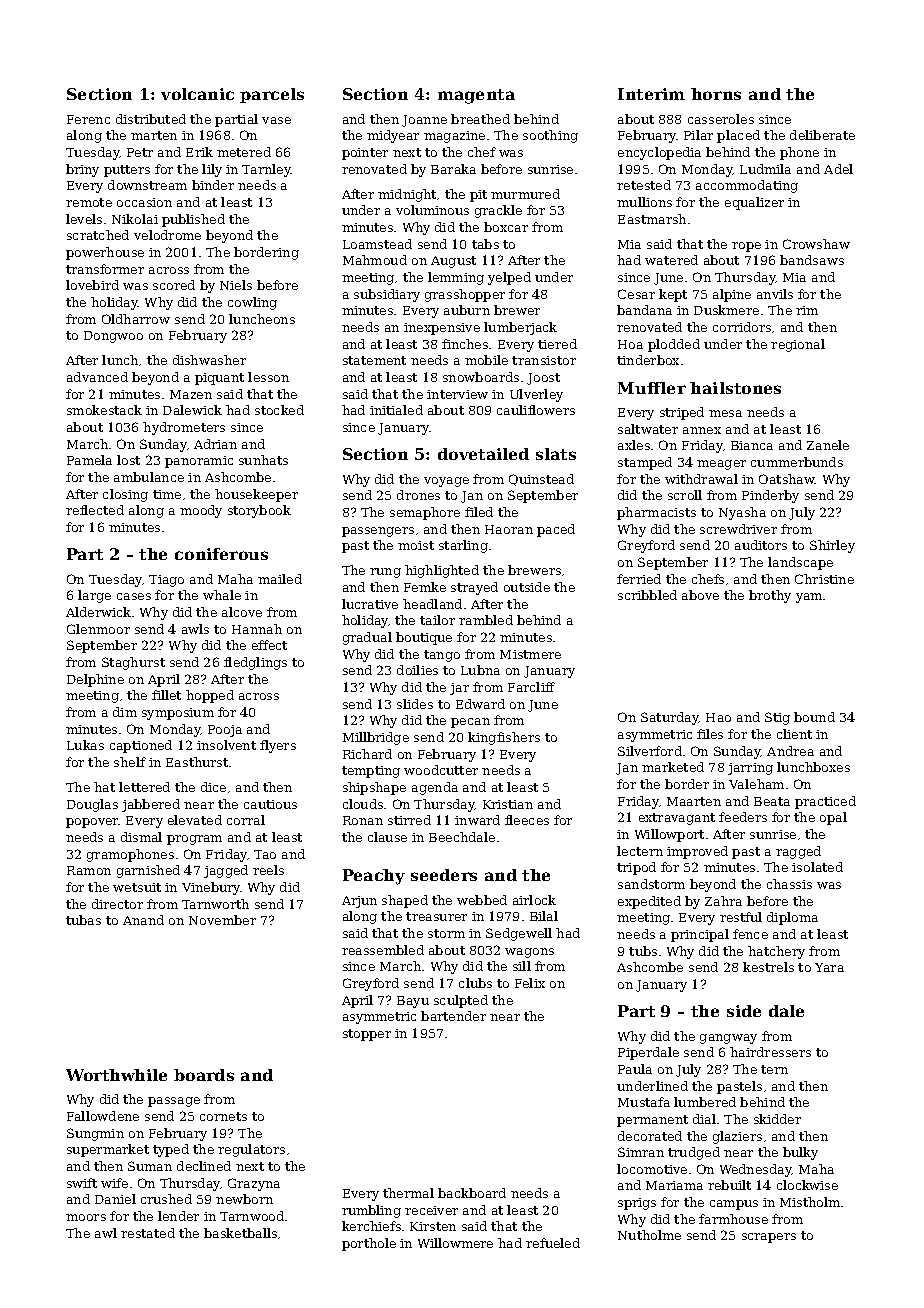  What do you see at coordinates (702, 430) in the screenshot?
I see `annex` at bounding box center [702, 430].
